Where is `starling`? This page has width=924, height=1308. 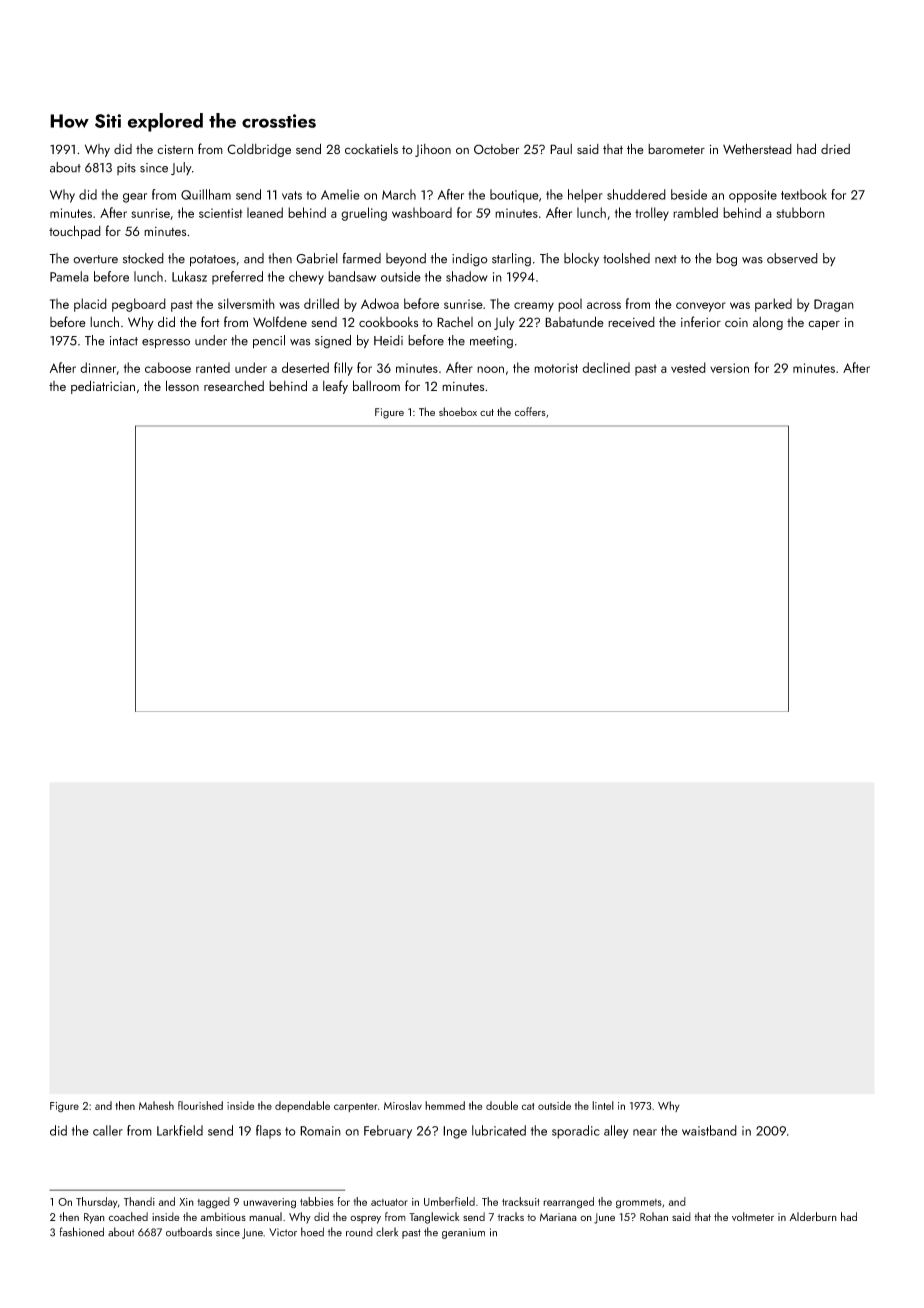
starling is located at coordinates (511, 260).
